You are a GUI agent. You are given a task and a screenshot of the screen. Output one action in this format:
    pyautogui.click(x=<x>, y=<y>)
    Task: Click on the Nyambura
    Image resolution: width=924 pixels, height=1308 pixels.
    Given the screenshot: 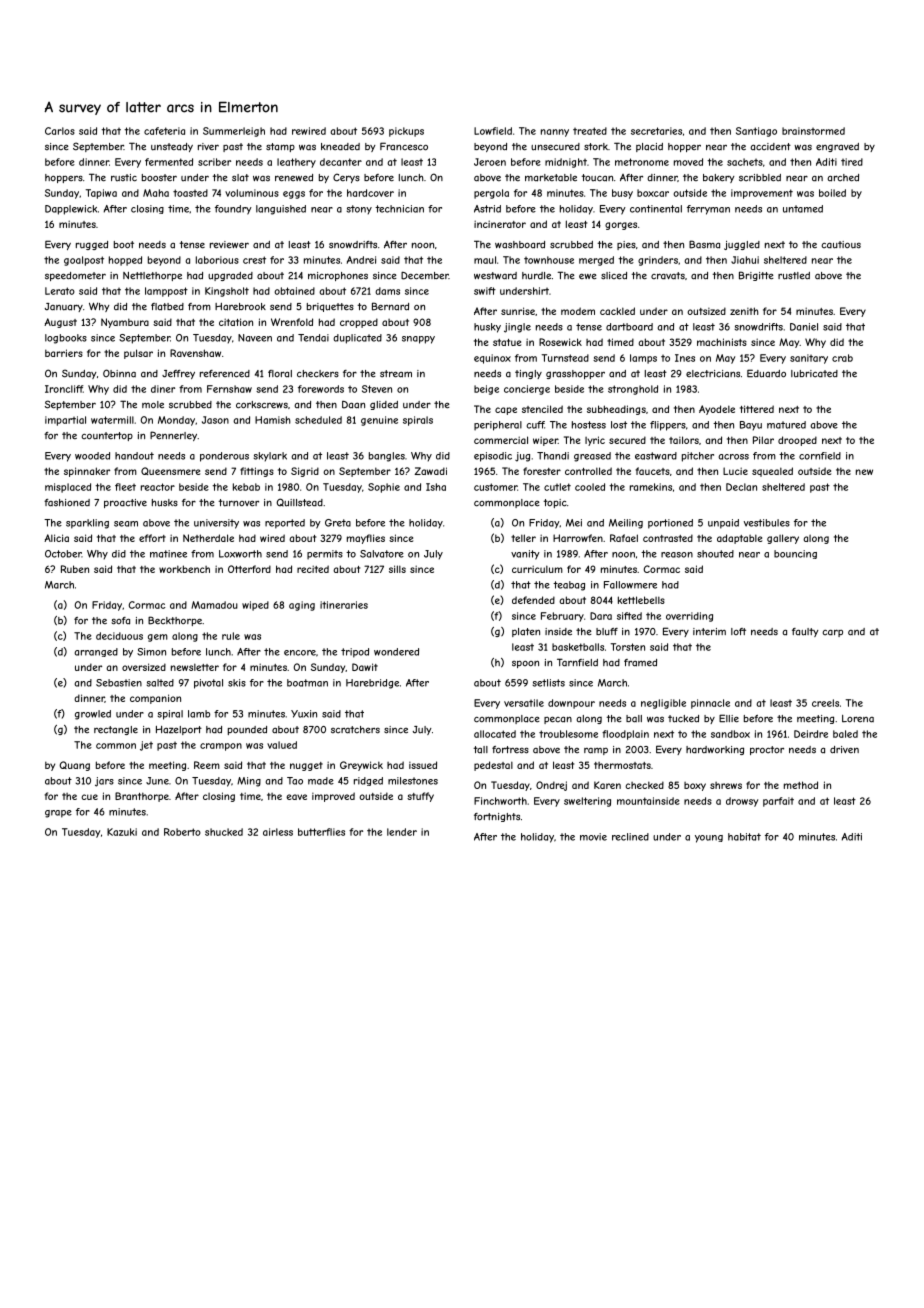 What is the action you would take?
    pyautogui.click(x=125, y=323)
